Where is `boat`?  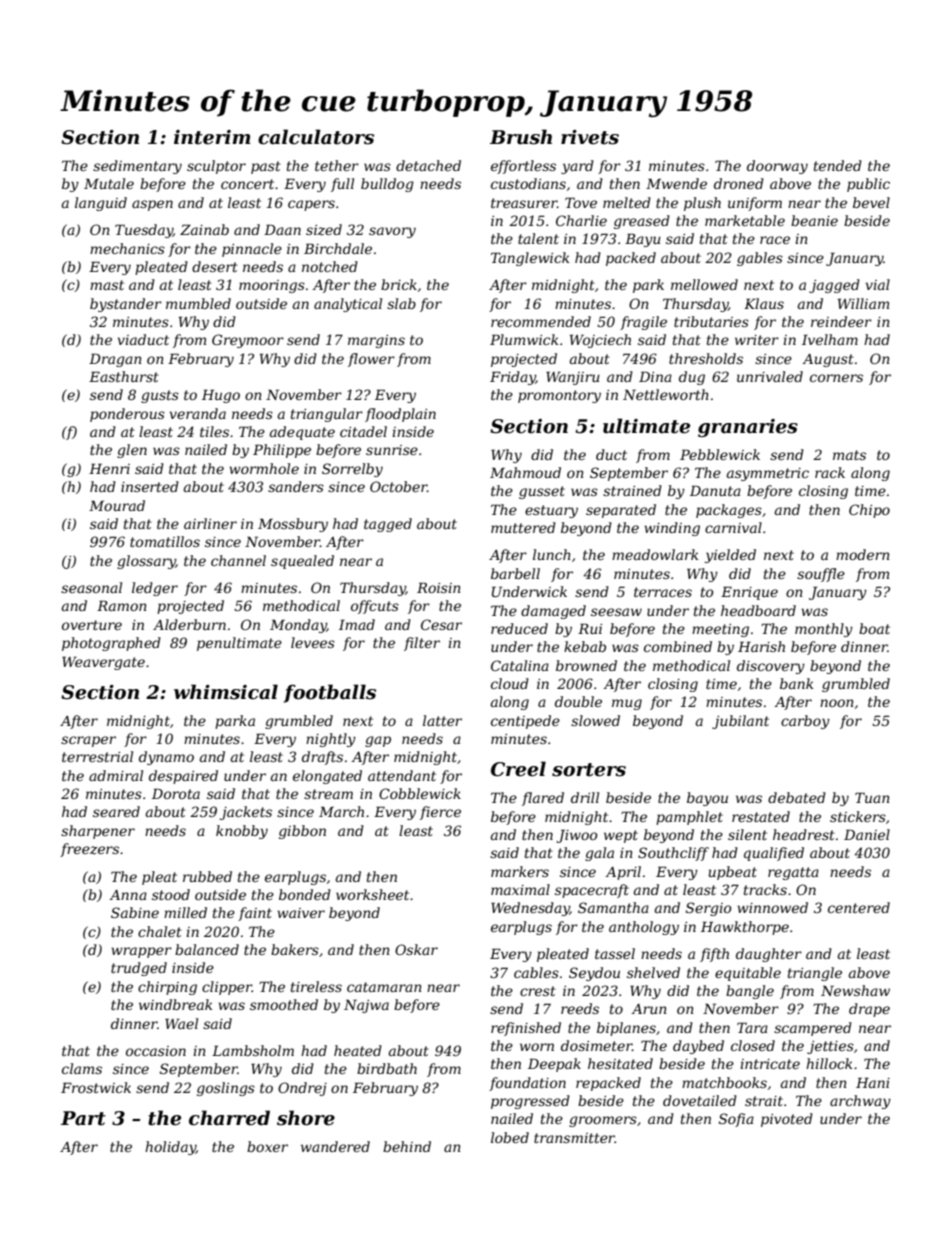 boat is located at coordinates (874, 628).
